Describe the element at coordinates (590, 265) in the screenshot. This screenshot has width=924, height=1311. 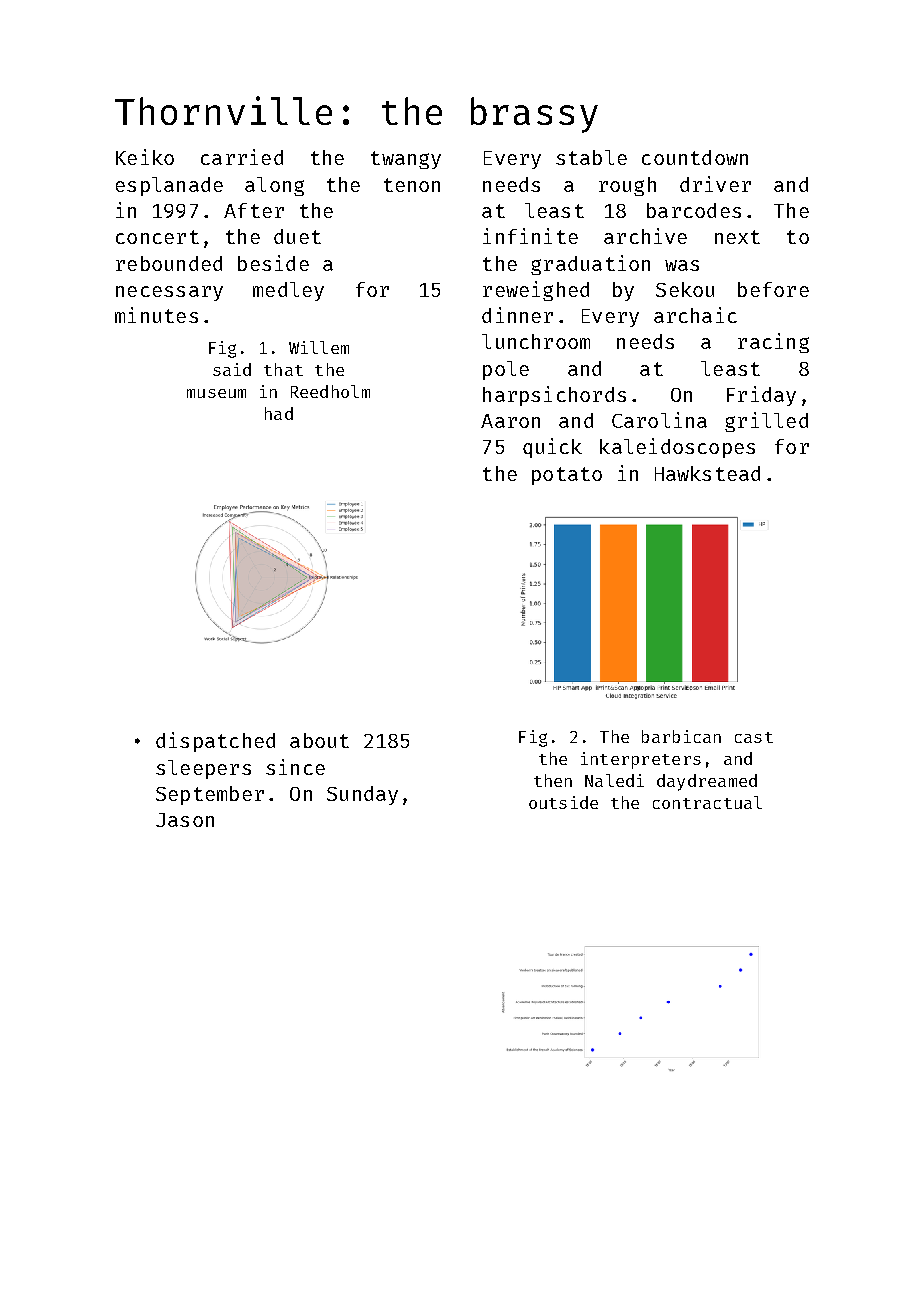
I see `graduation` at that location.
